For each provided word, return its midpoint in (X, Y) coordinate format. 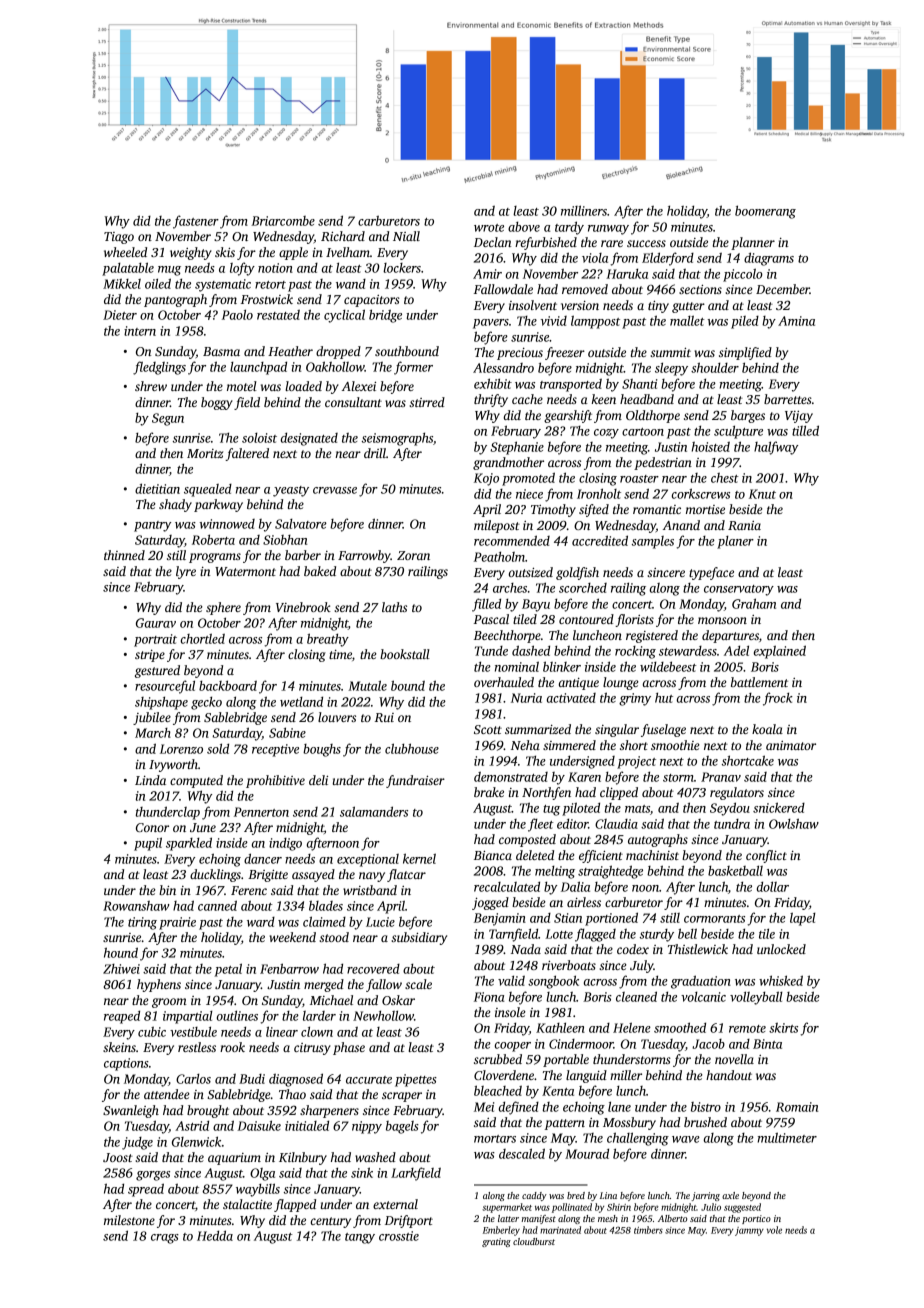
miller (626, 1075)
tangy (360, 1238)
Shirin (619, 1207)
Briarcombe (283, 221)
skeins (119, 1047)
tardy (569, 228)
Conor (152, 827)
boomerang (765, 212)
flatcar (406, 875)
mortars (495, 1139)
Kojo (486, 479)
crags (165, 1239)
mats (637, 809)
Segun (168, 419)
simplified (745, 353)
